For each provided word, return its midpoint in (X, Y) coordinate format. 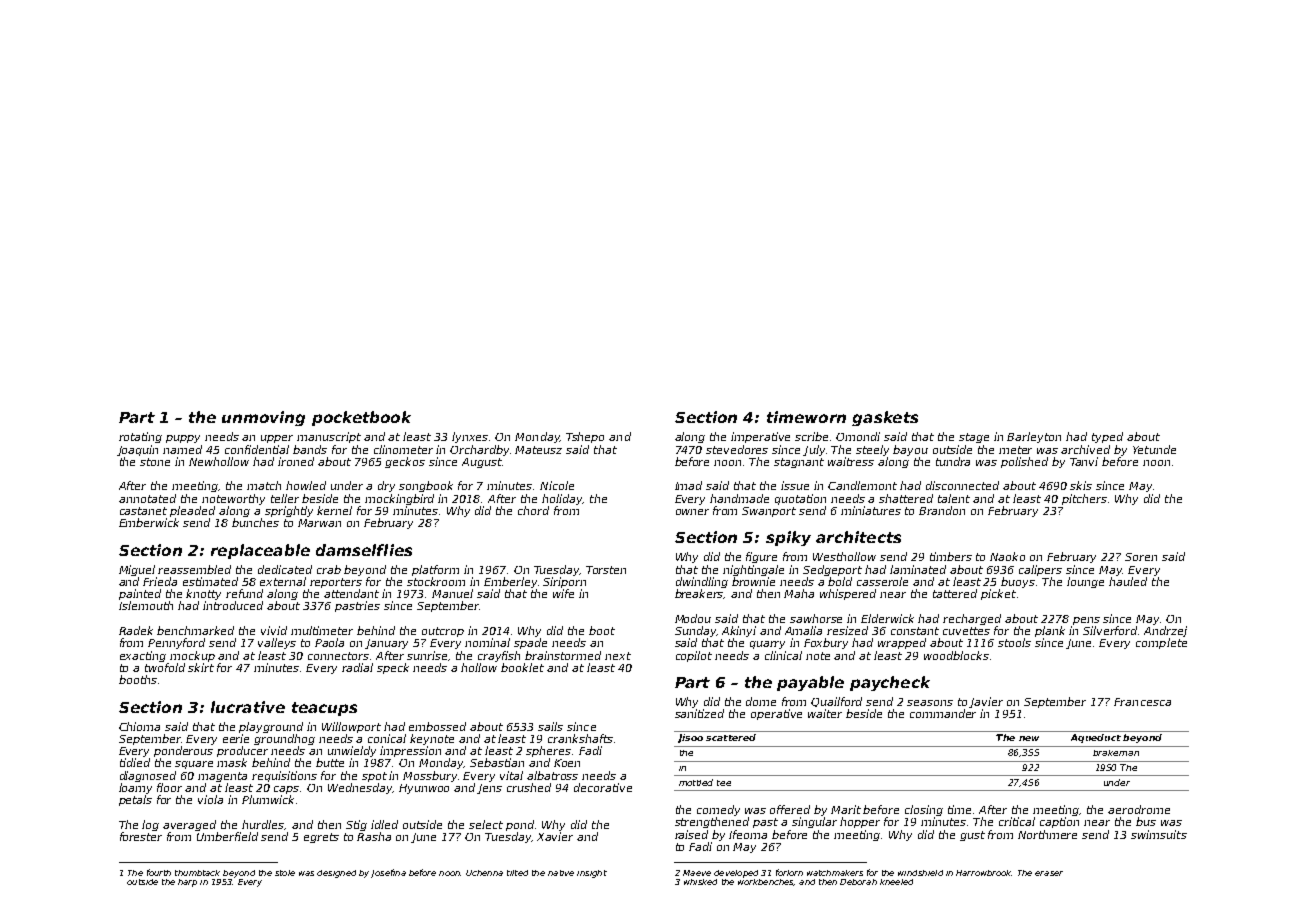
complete (1161, 643)
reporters (336, 583)
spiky (788, 538)
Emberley (510, 582)
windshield (920, 873)
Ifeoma (748, 834)
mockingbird (399, 499)
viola (210, 799)
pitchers (1084, 499)
